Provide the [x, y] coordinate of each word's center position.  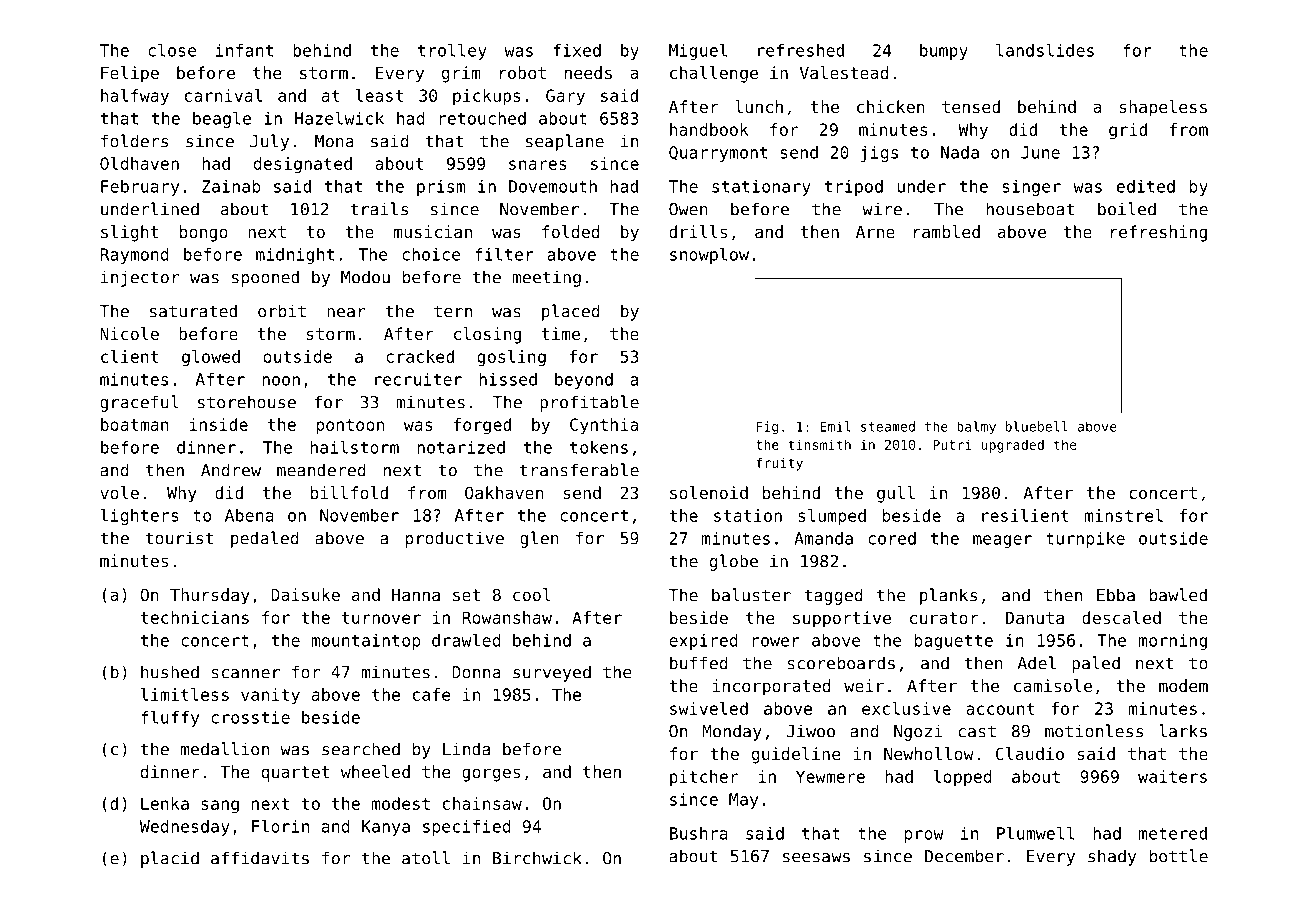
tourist [179, 538]
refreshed [801, 50]
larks [1183, 731]
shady [1112, 857]
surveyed [552, 673]
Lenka [165, 803]
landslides [1045, 50]
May [743, 801]
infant [244, 50]
